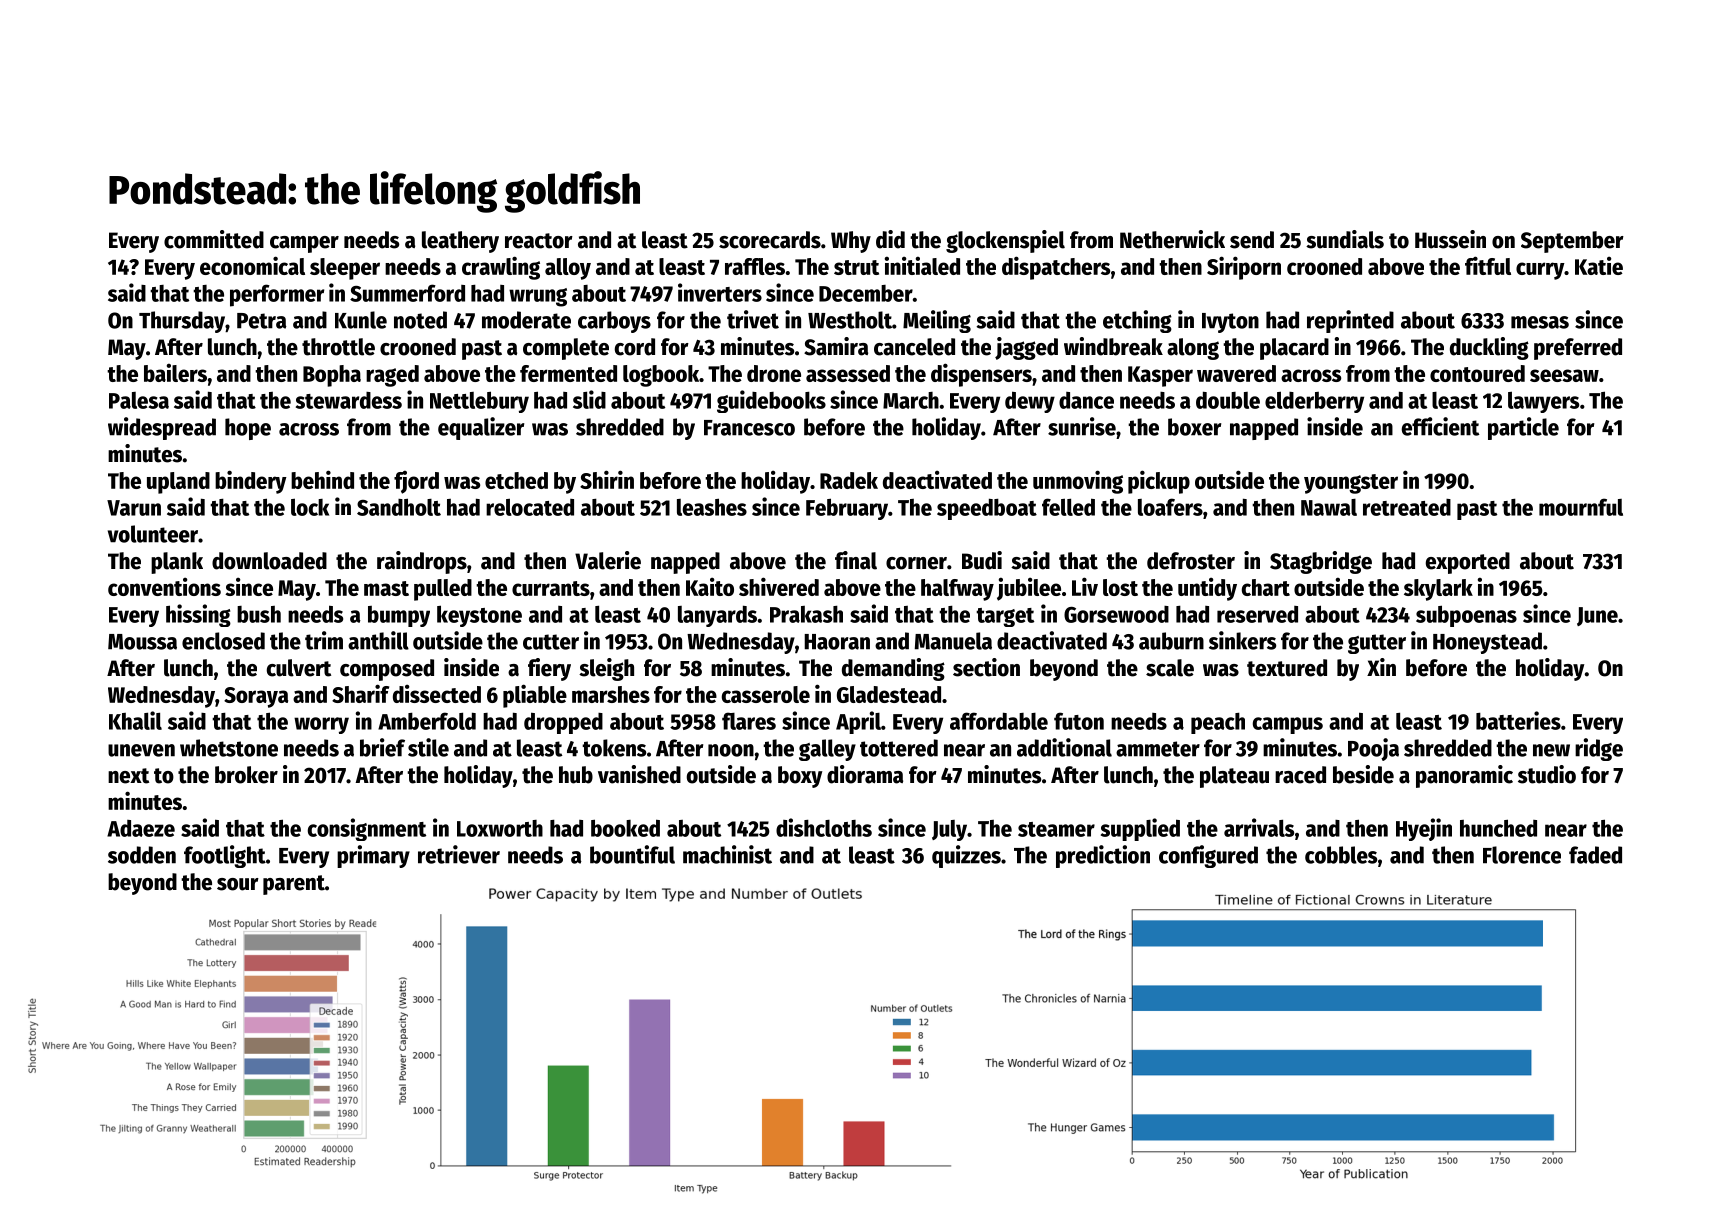 The width and height of the image is (1731, 1224). I want to click on machinist, so click(727, 854).
